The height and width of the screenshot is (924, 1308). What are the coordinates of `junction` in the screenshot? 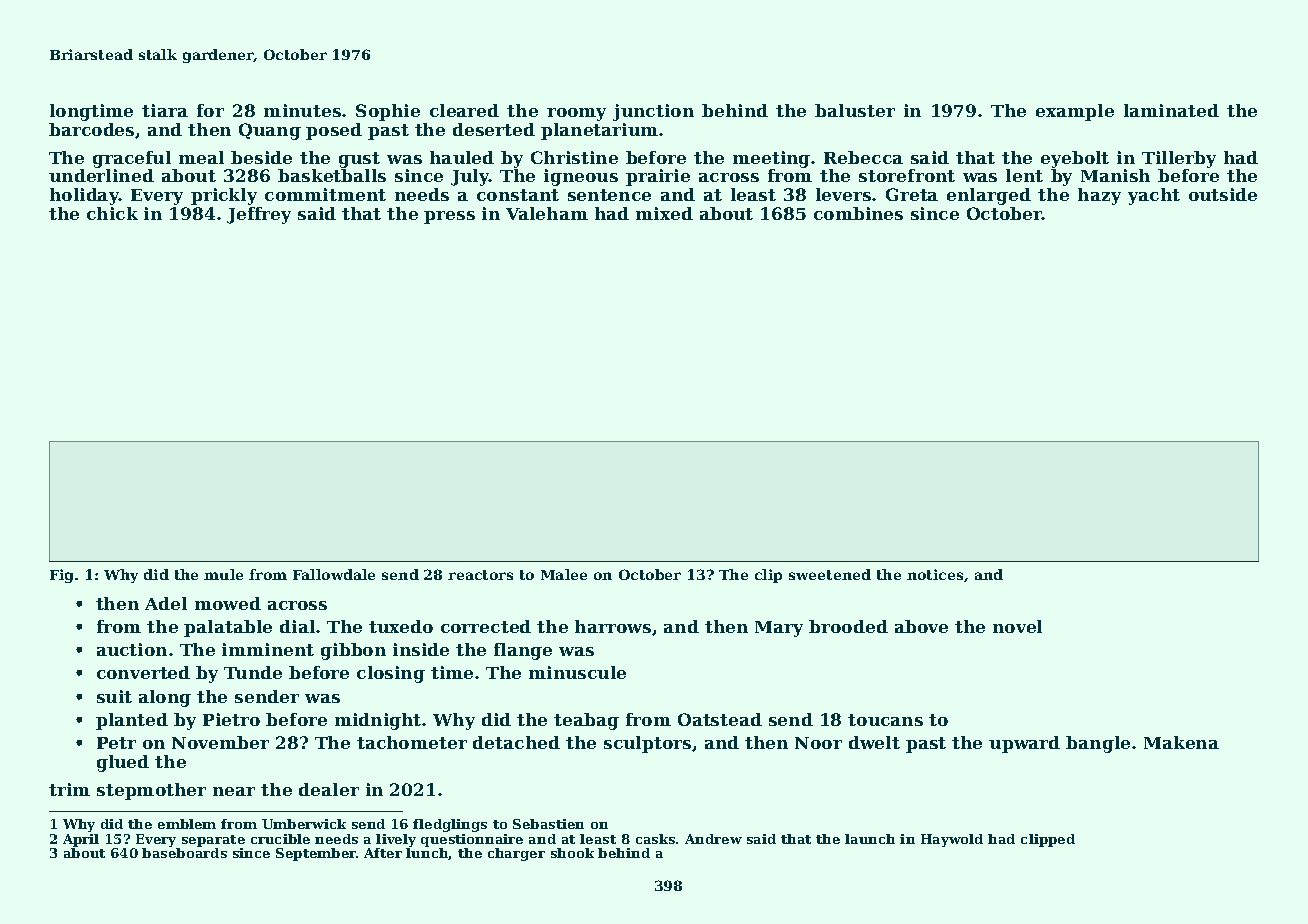 It's located at (653, 112).
